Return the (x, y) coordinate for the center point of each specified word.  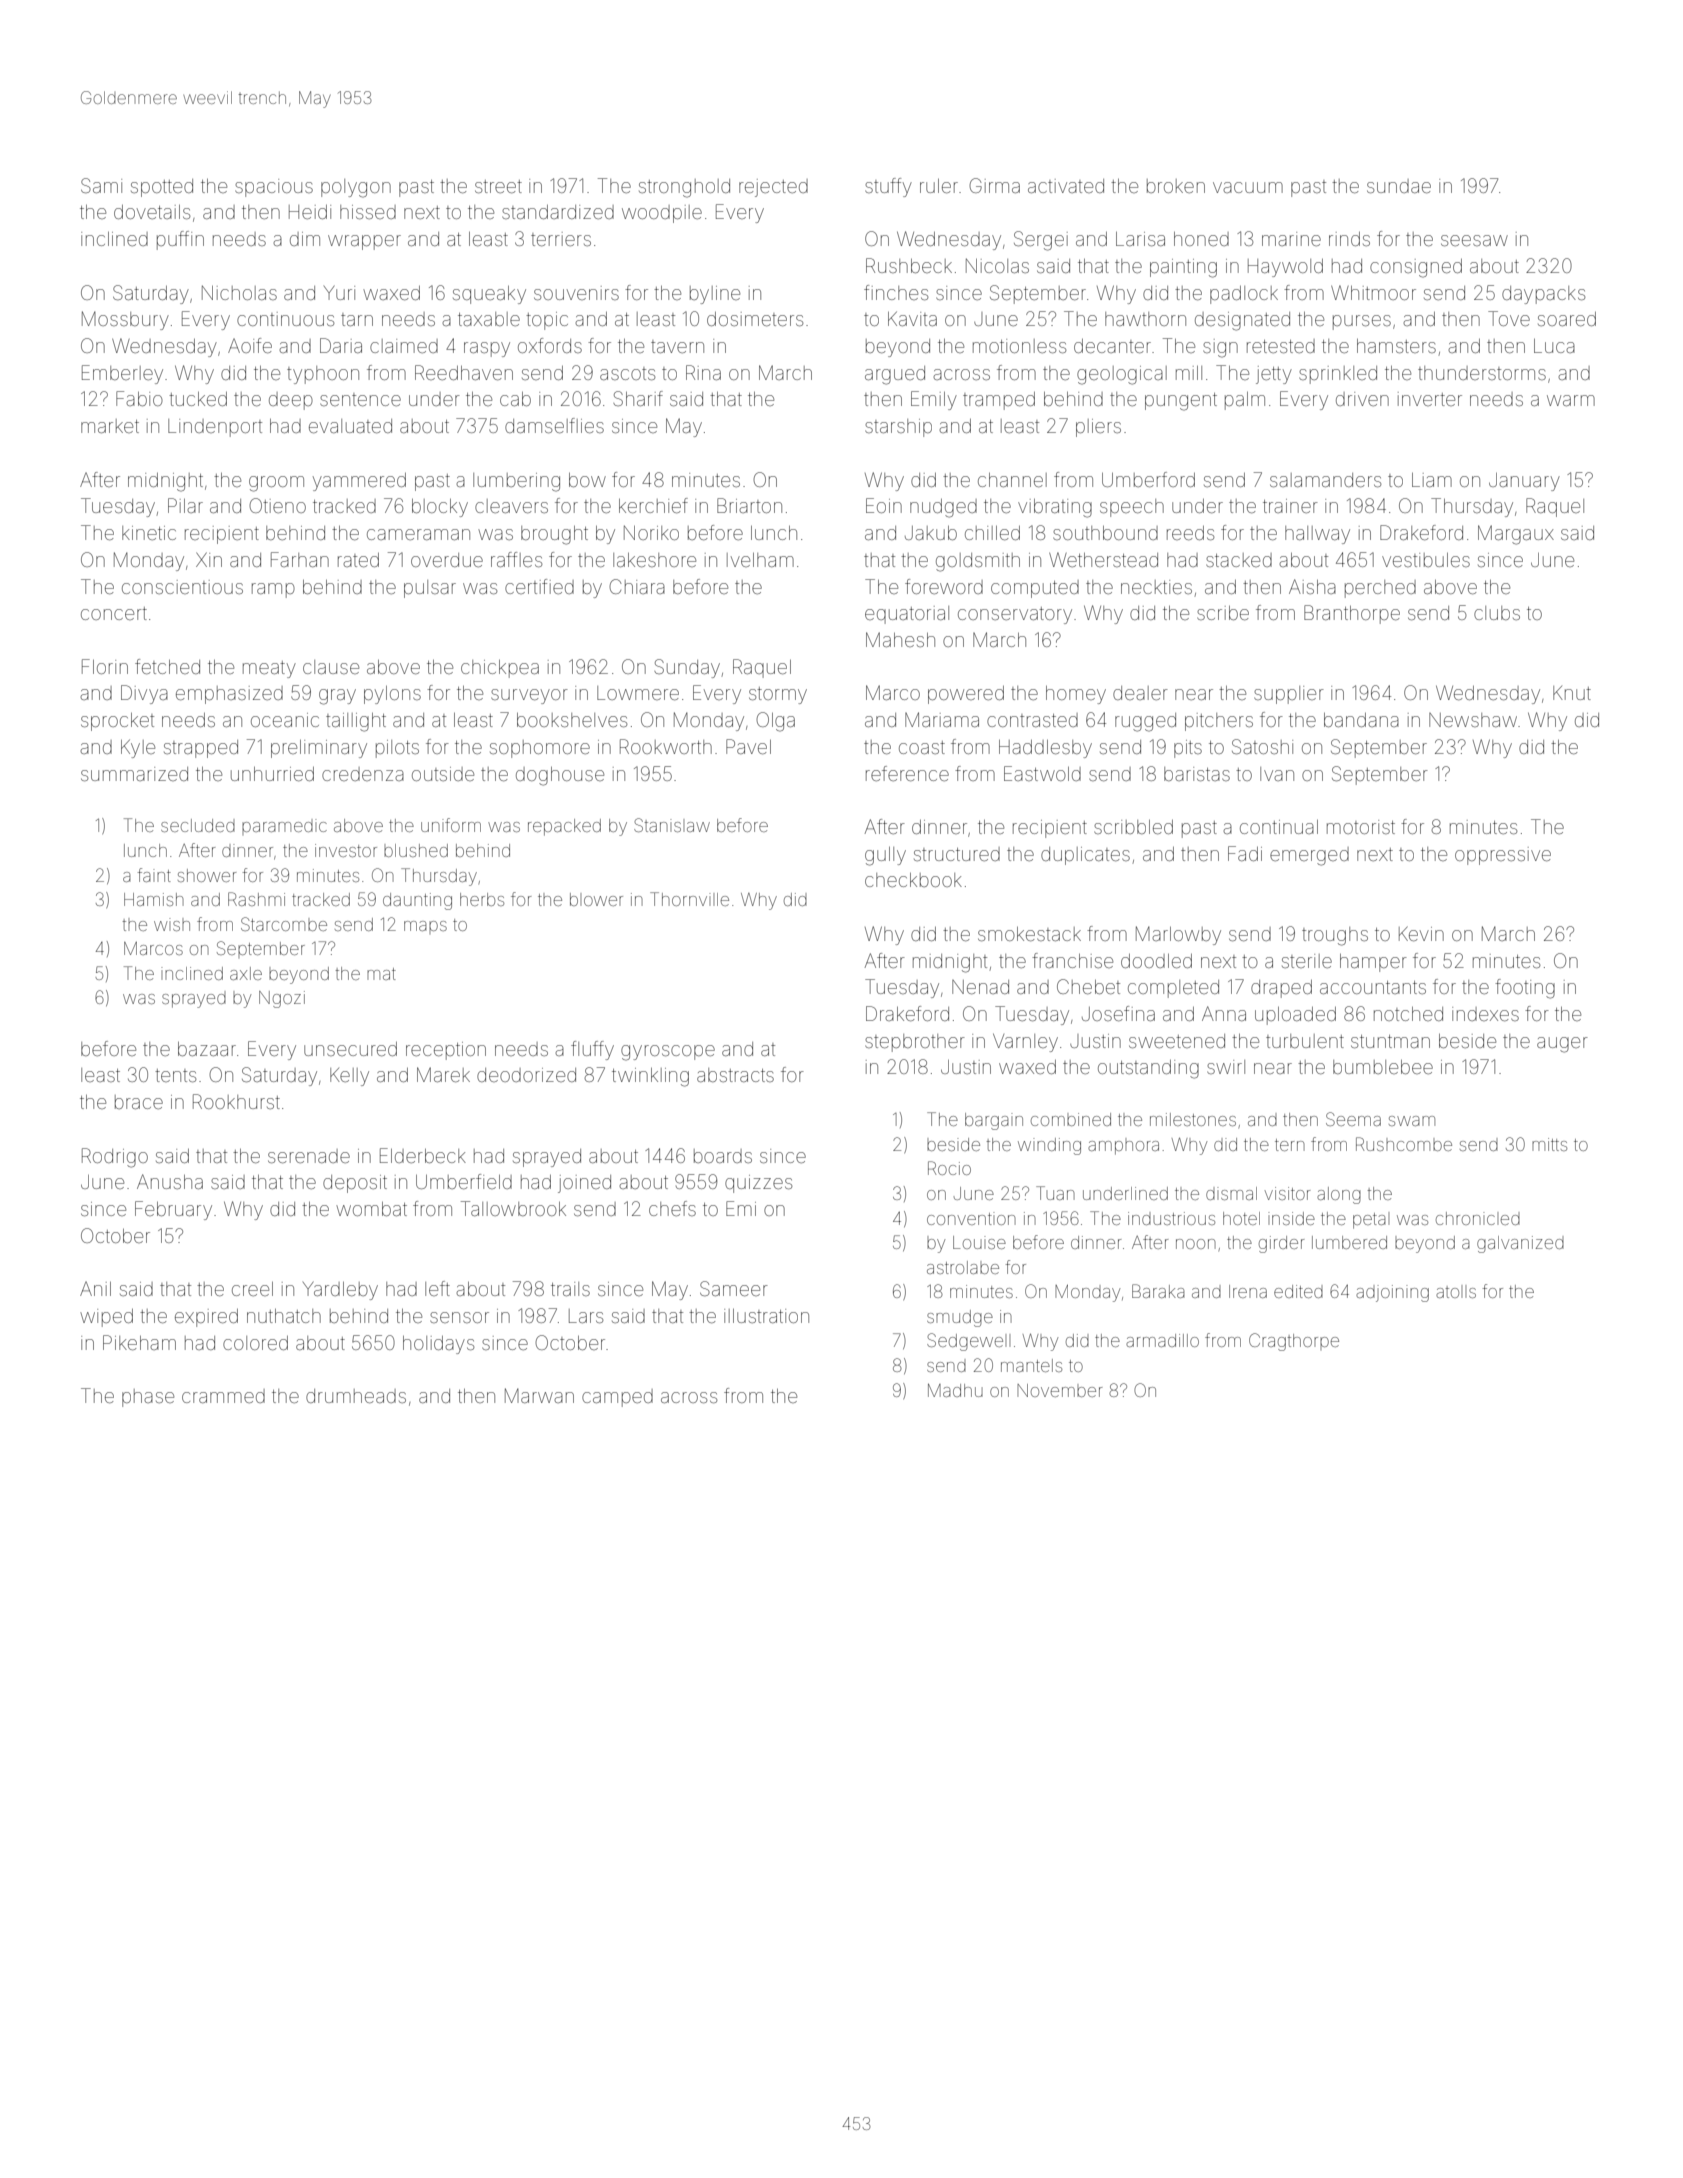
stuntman (1390, 1041)
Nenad (980, 987)
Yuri (339, 293)
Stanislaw (672, 825)
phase (148, 1398)
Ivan (1277, 774)
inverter (1430, 399)
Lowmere (638, 693)
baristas (1197, 774)
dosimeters (755, 319)
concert (114, 613)
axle (246, 973)
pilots (397, 749)
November (1060, 1390)
